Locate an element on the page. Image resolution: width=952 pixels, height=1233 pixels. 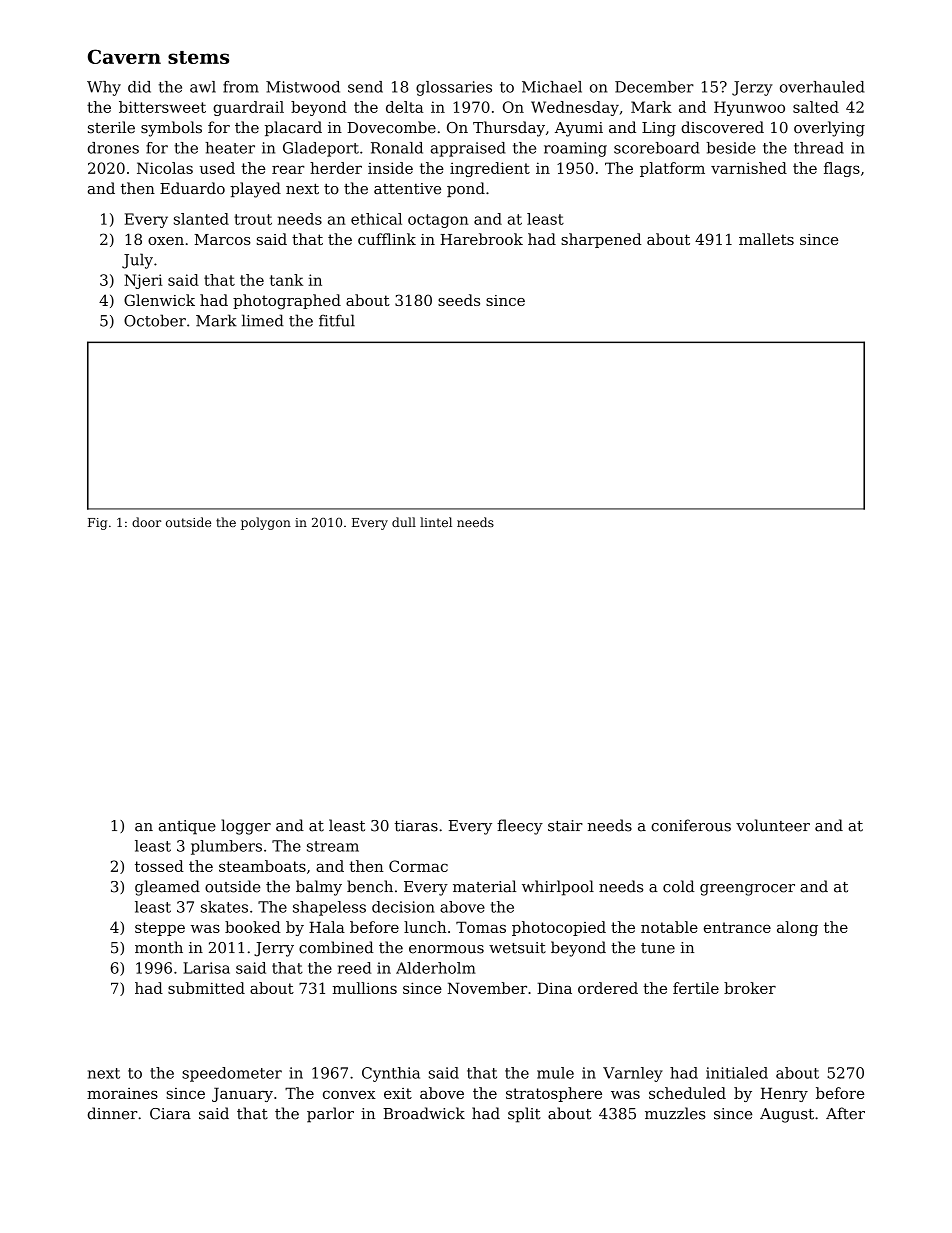
dinner is located at coordinates (113, 1113).
